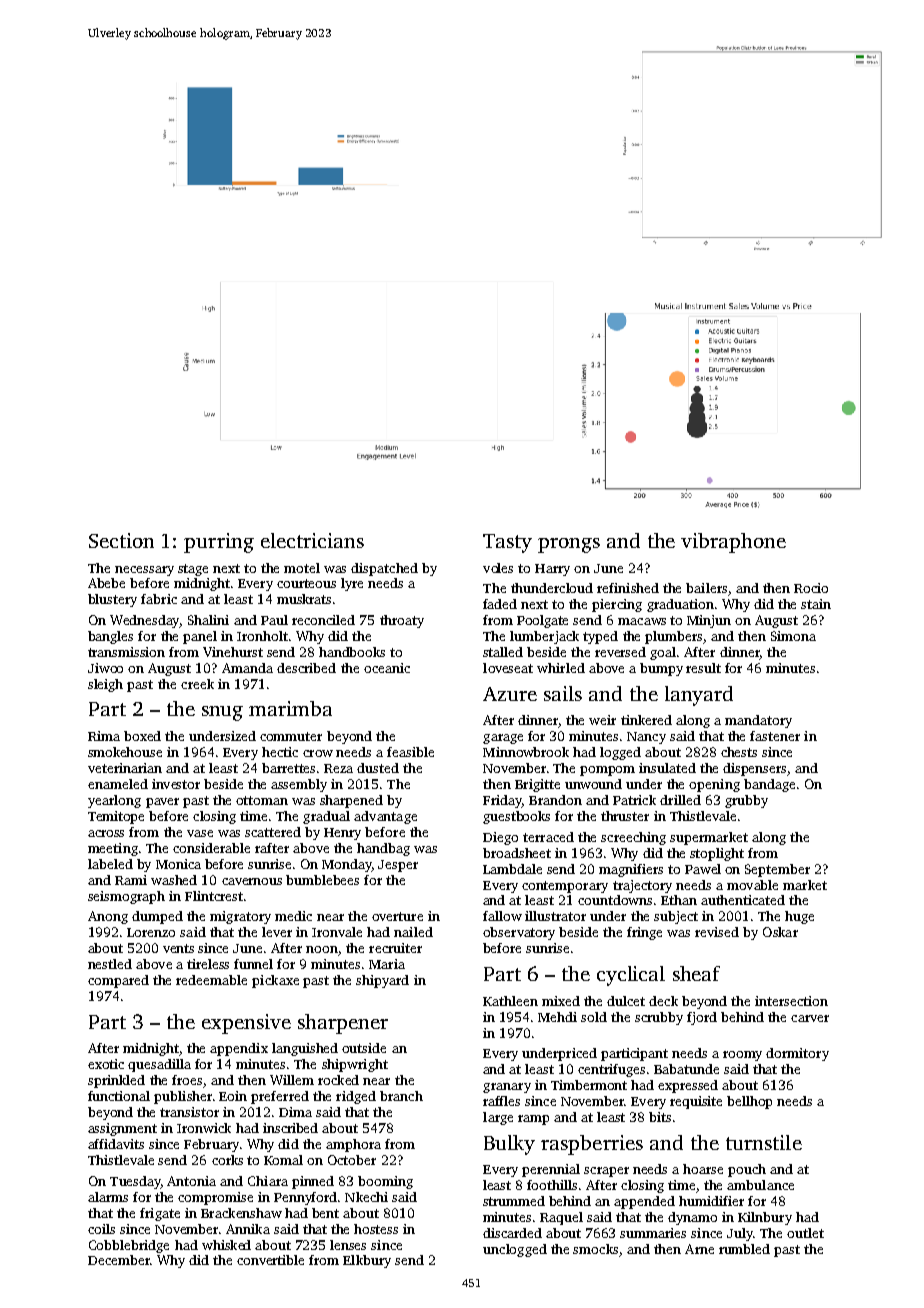 This screenshot has height=1308, width=924. Describe the element at coordinates (112, 600) in the screenshot. I see `blustery` at that location.
